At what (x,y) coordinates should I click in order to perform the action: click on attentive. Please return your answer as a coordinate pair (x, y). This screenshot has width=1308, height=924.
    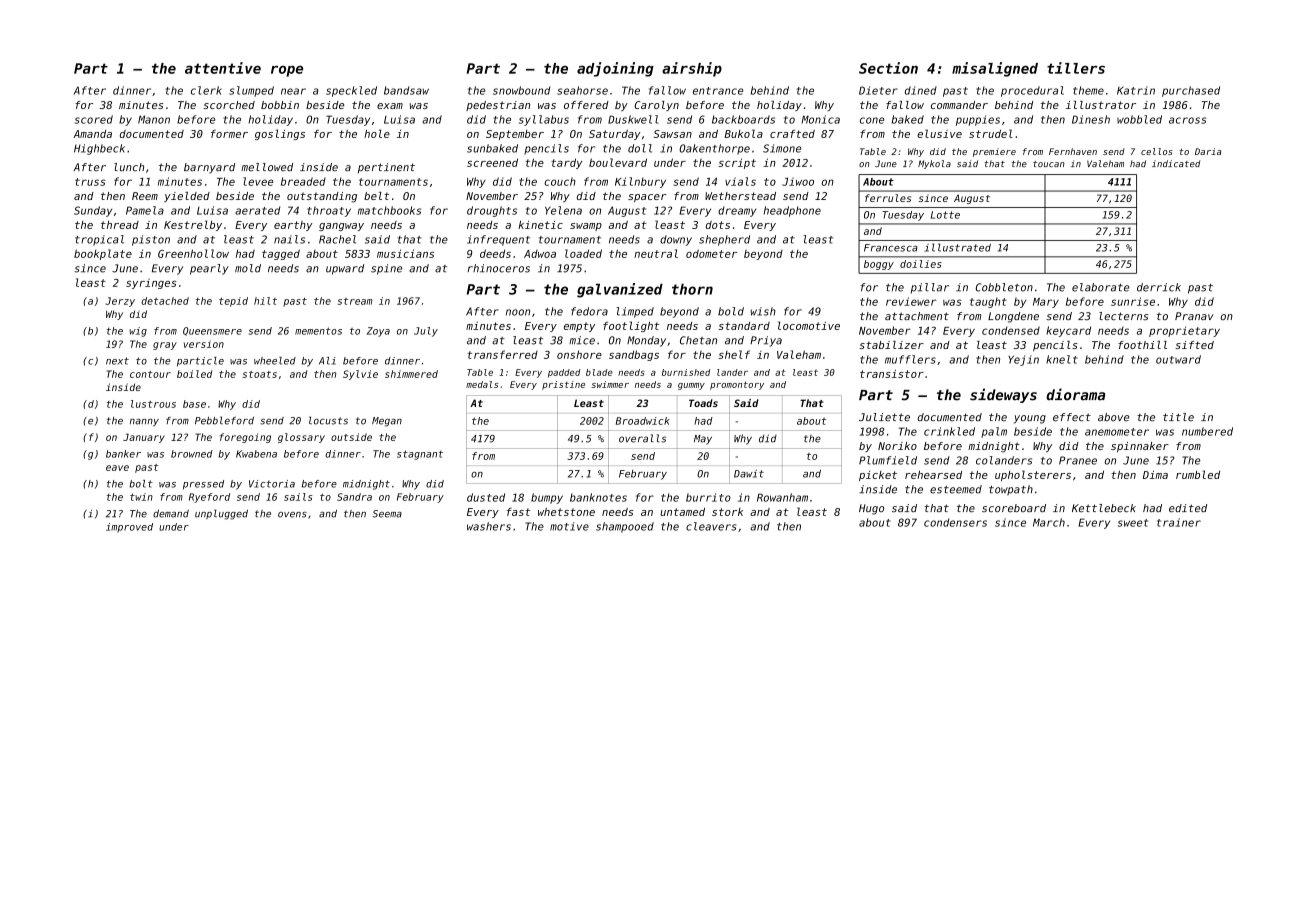
    Looking at the image, I should click on (223, 68).
